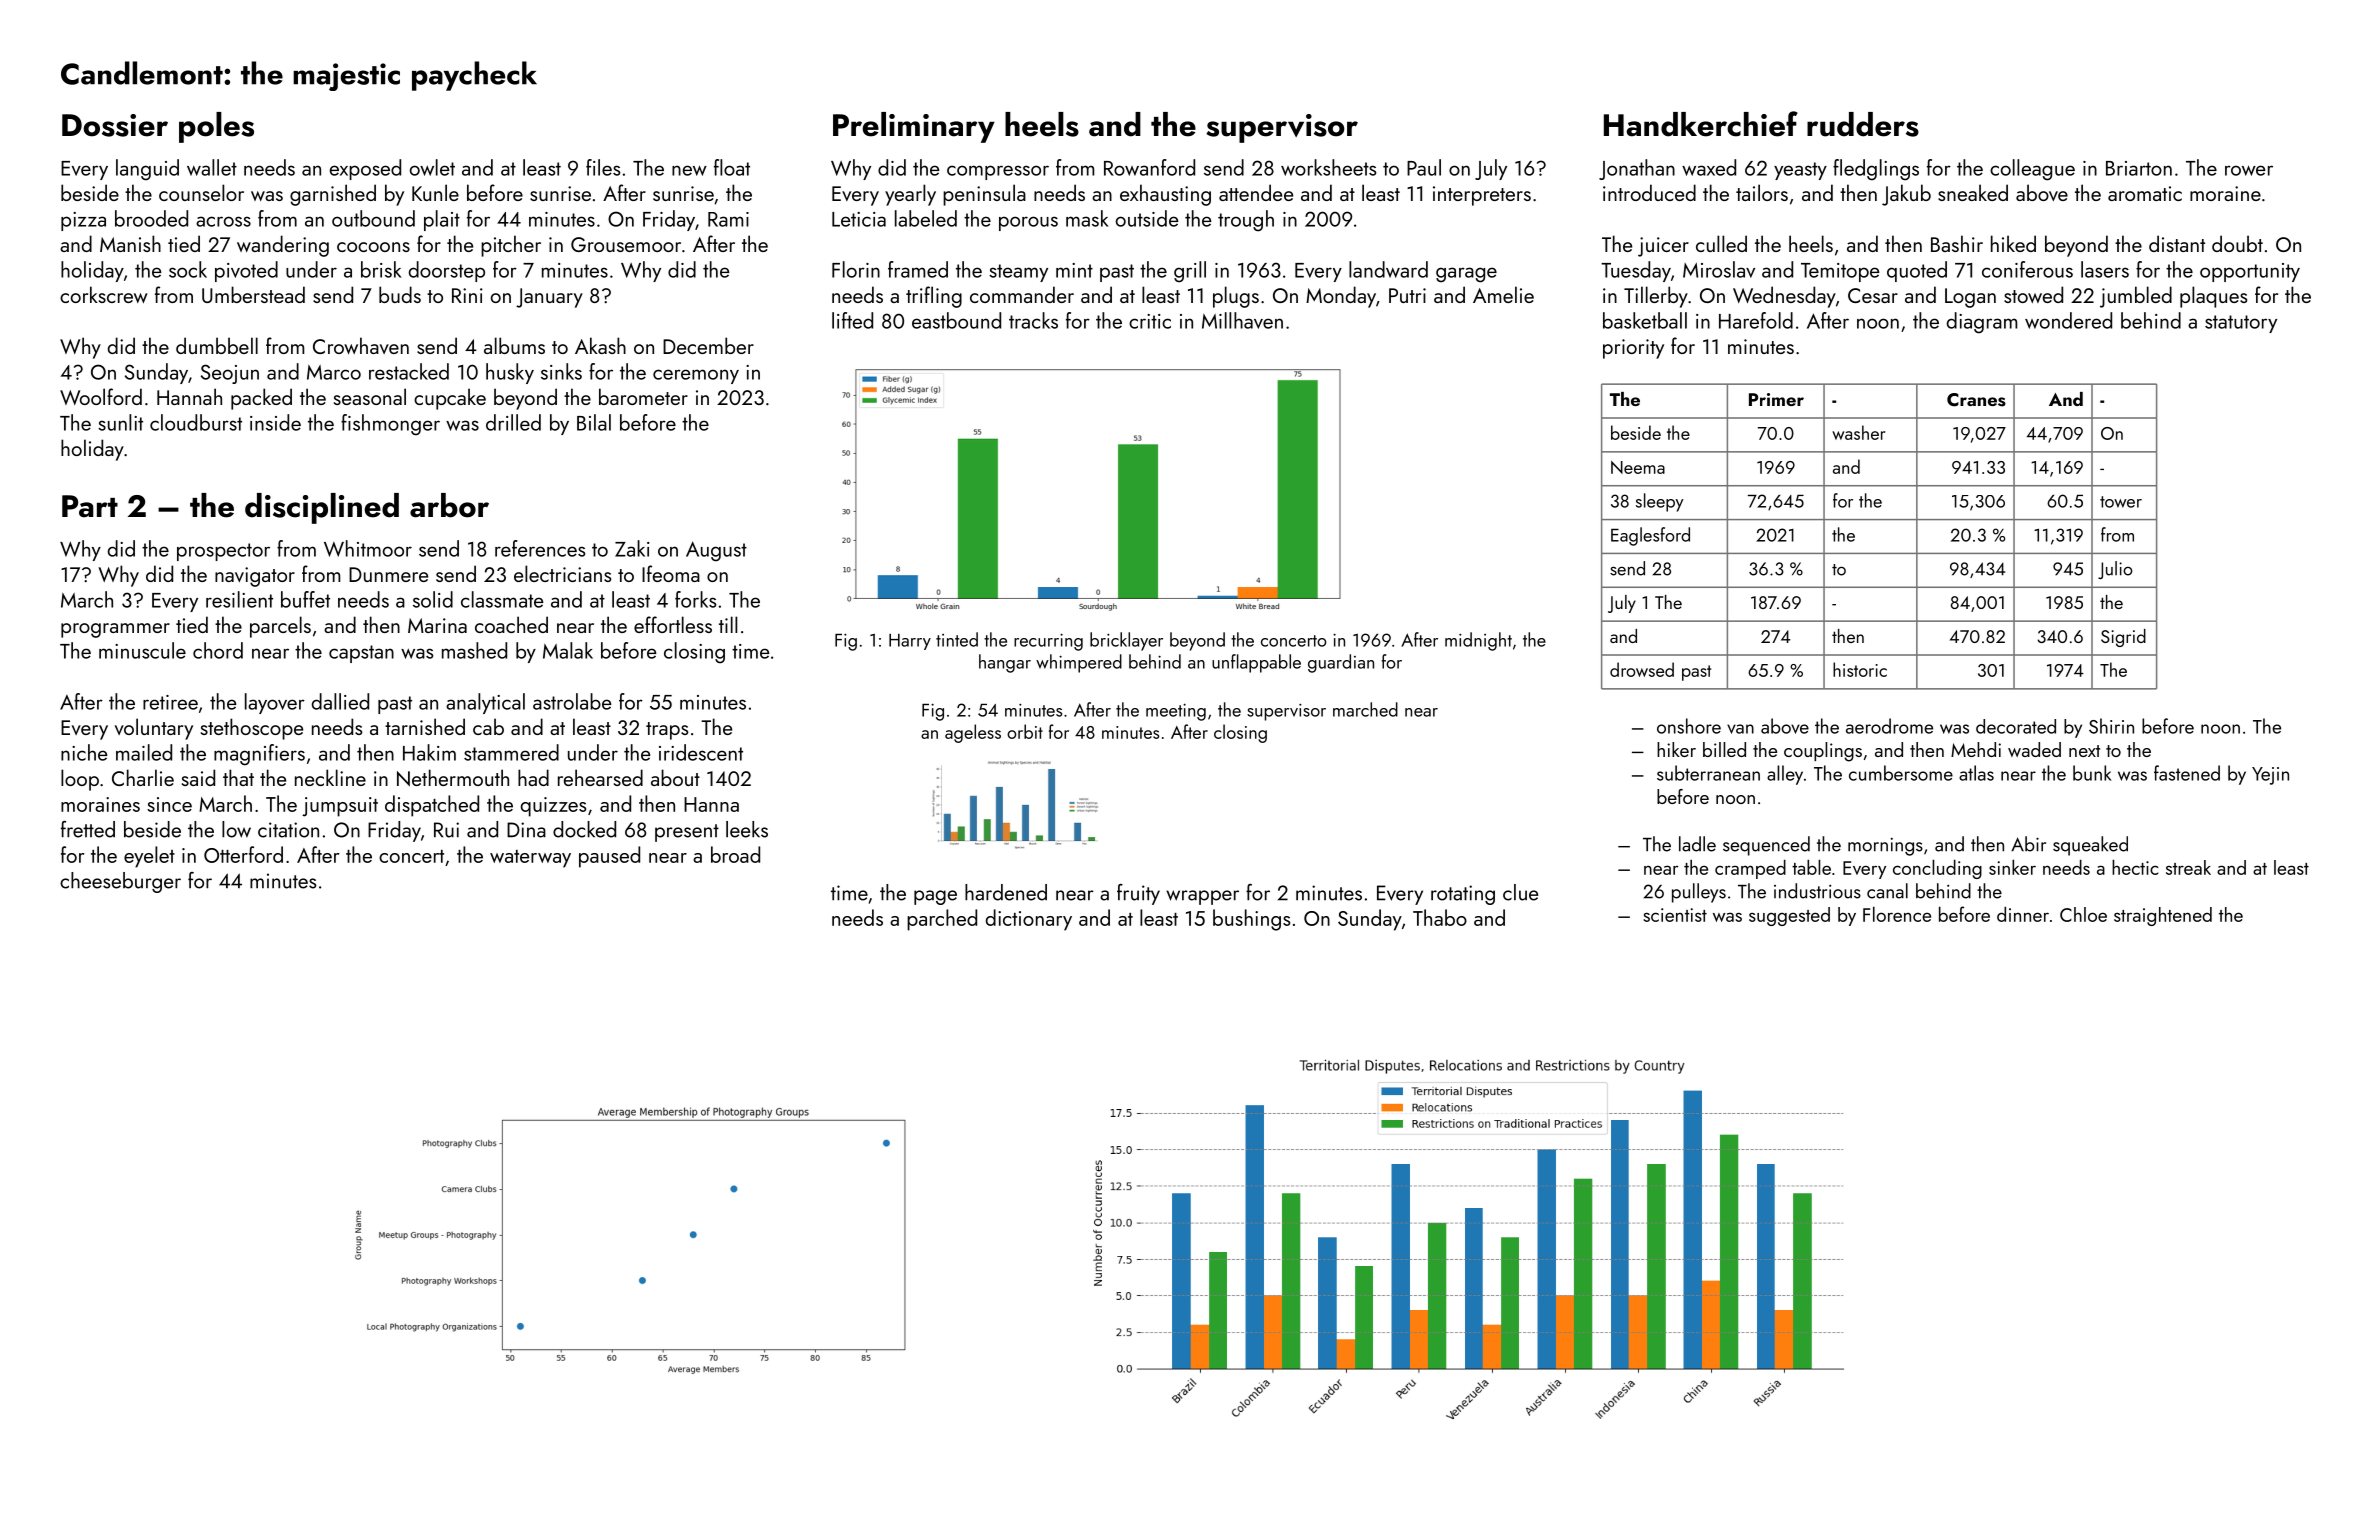 The width and height of the page is (2380, 1540). Describe the element at coordinates (1976, 400) in the page. I see `Cranes` at that location.
